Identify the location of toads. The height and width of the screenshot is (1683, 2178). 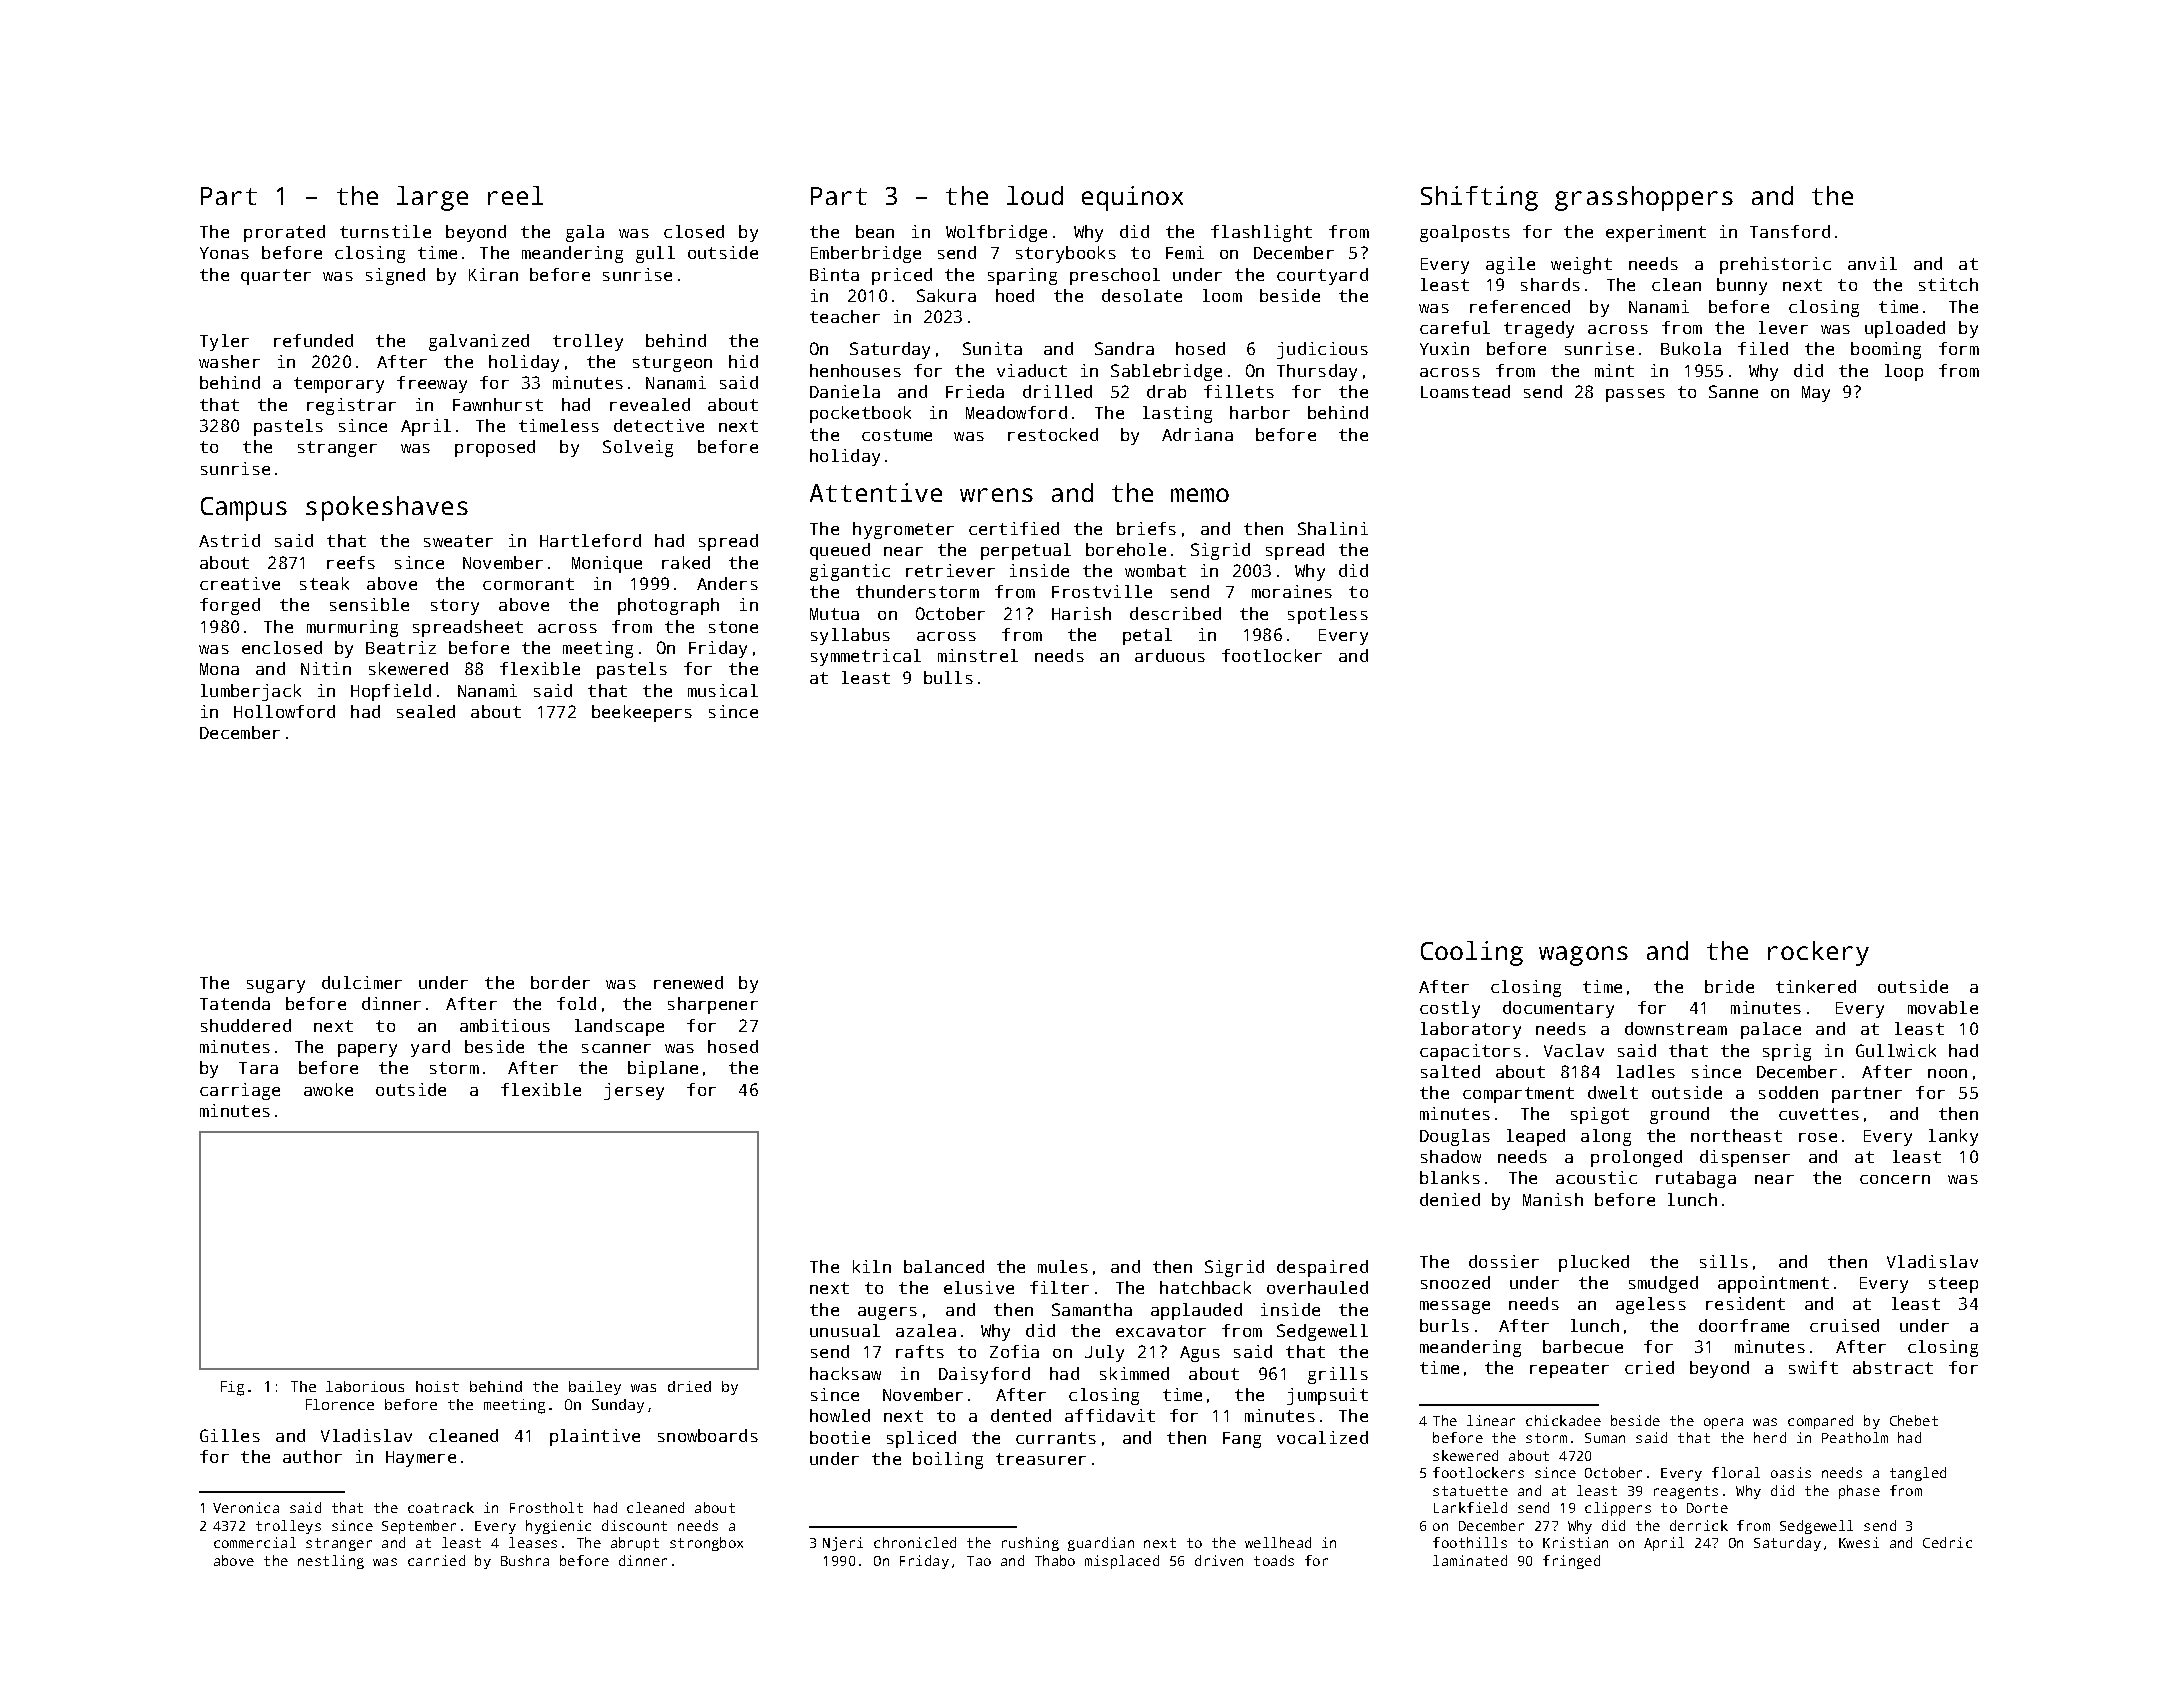
(1274, 1560).
